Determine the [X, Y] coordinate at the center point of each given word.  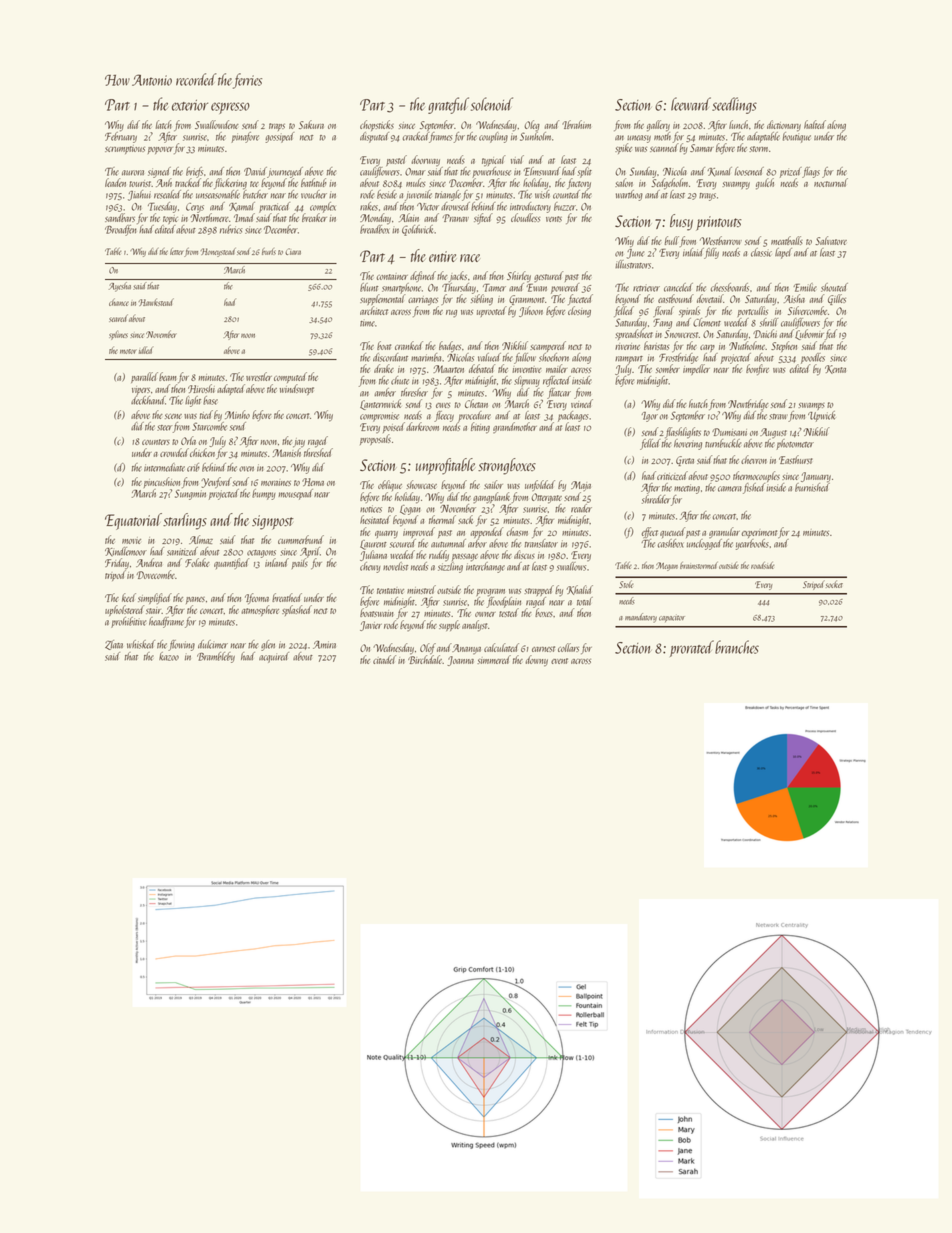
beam [167, 376]
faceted [580, 299]
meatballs [787, 240]
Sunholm [535, 136]
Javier [371, 626]
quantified [231, 563]
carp [707, 348]
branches [737, 647]
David [255, 171]
